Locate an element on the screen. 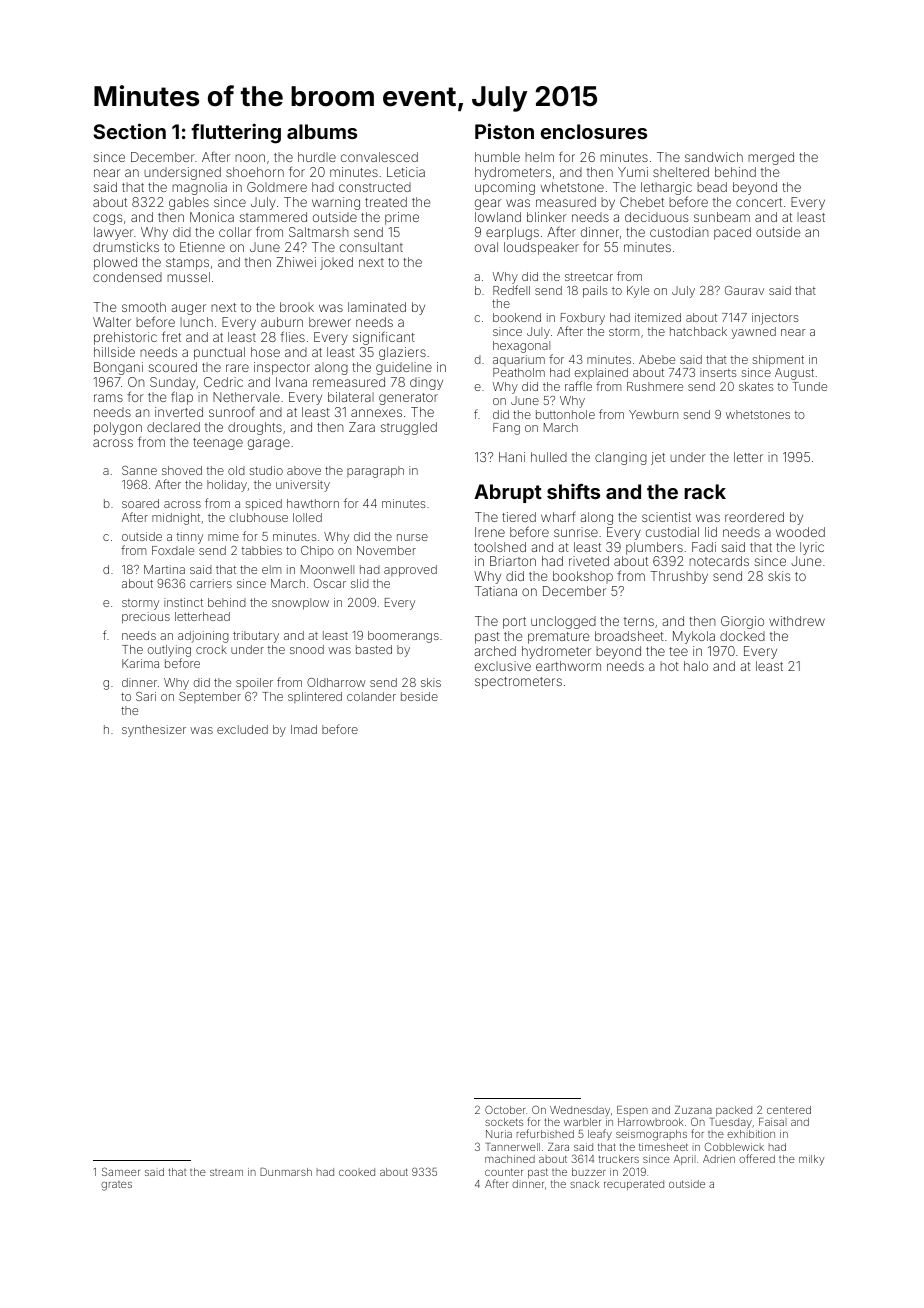  carriers is located at coordinates (211, 583).
